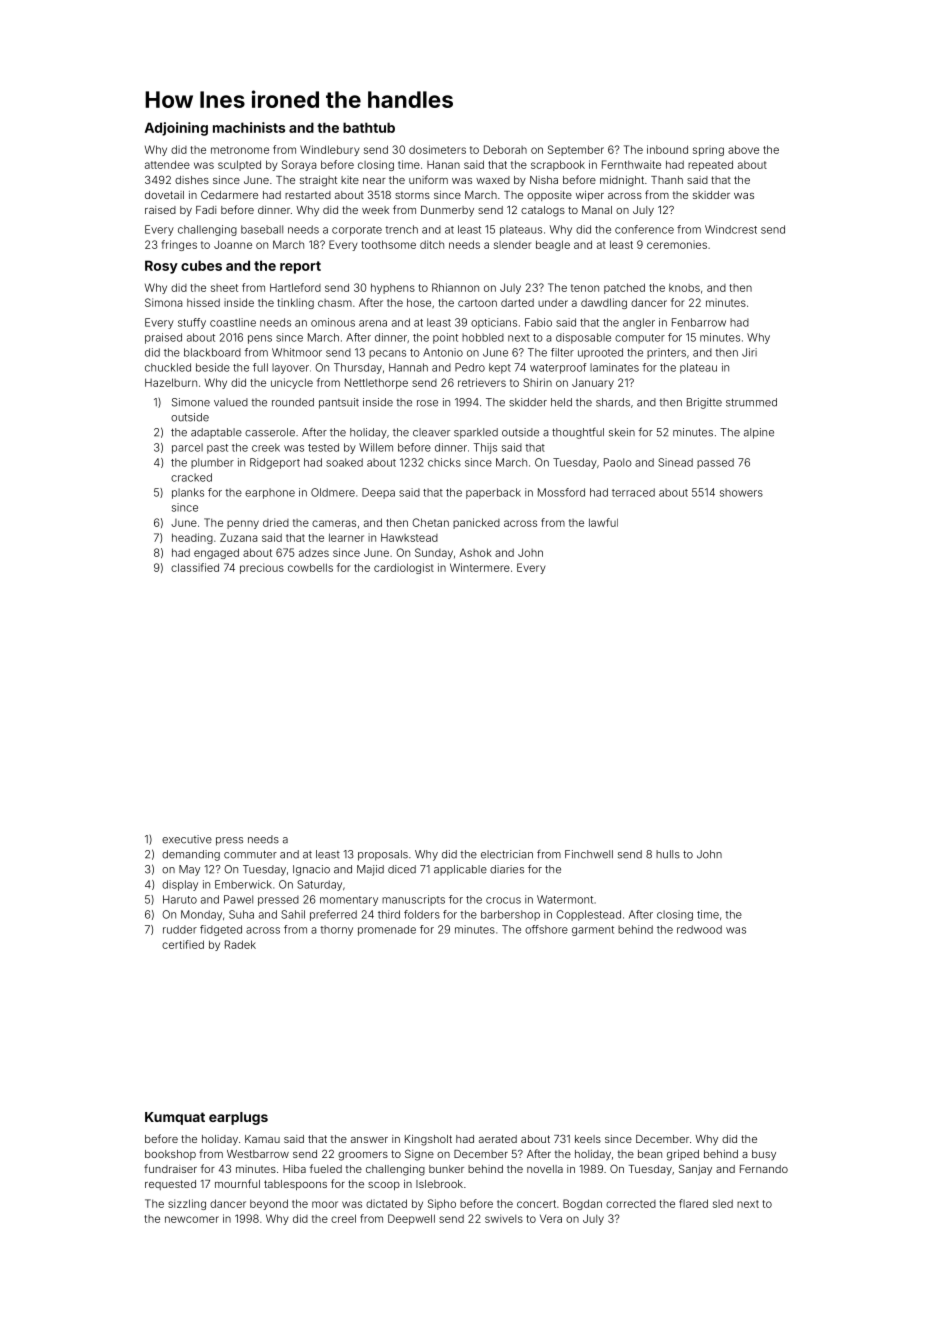  I want to click on proposals, so click(383, 855).
